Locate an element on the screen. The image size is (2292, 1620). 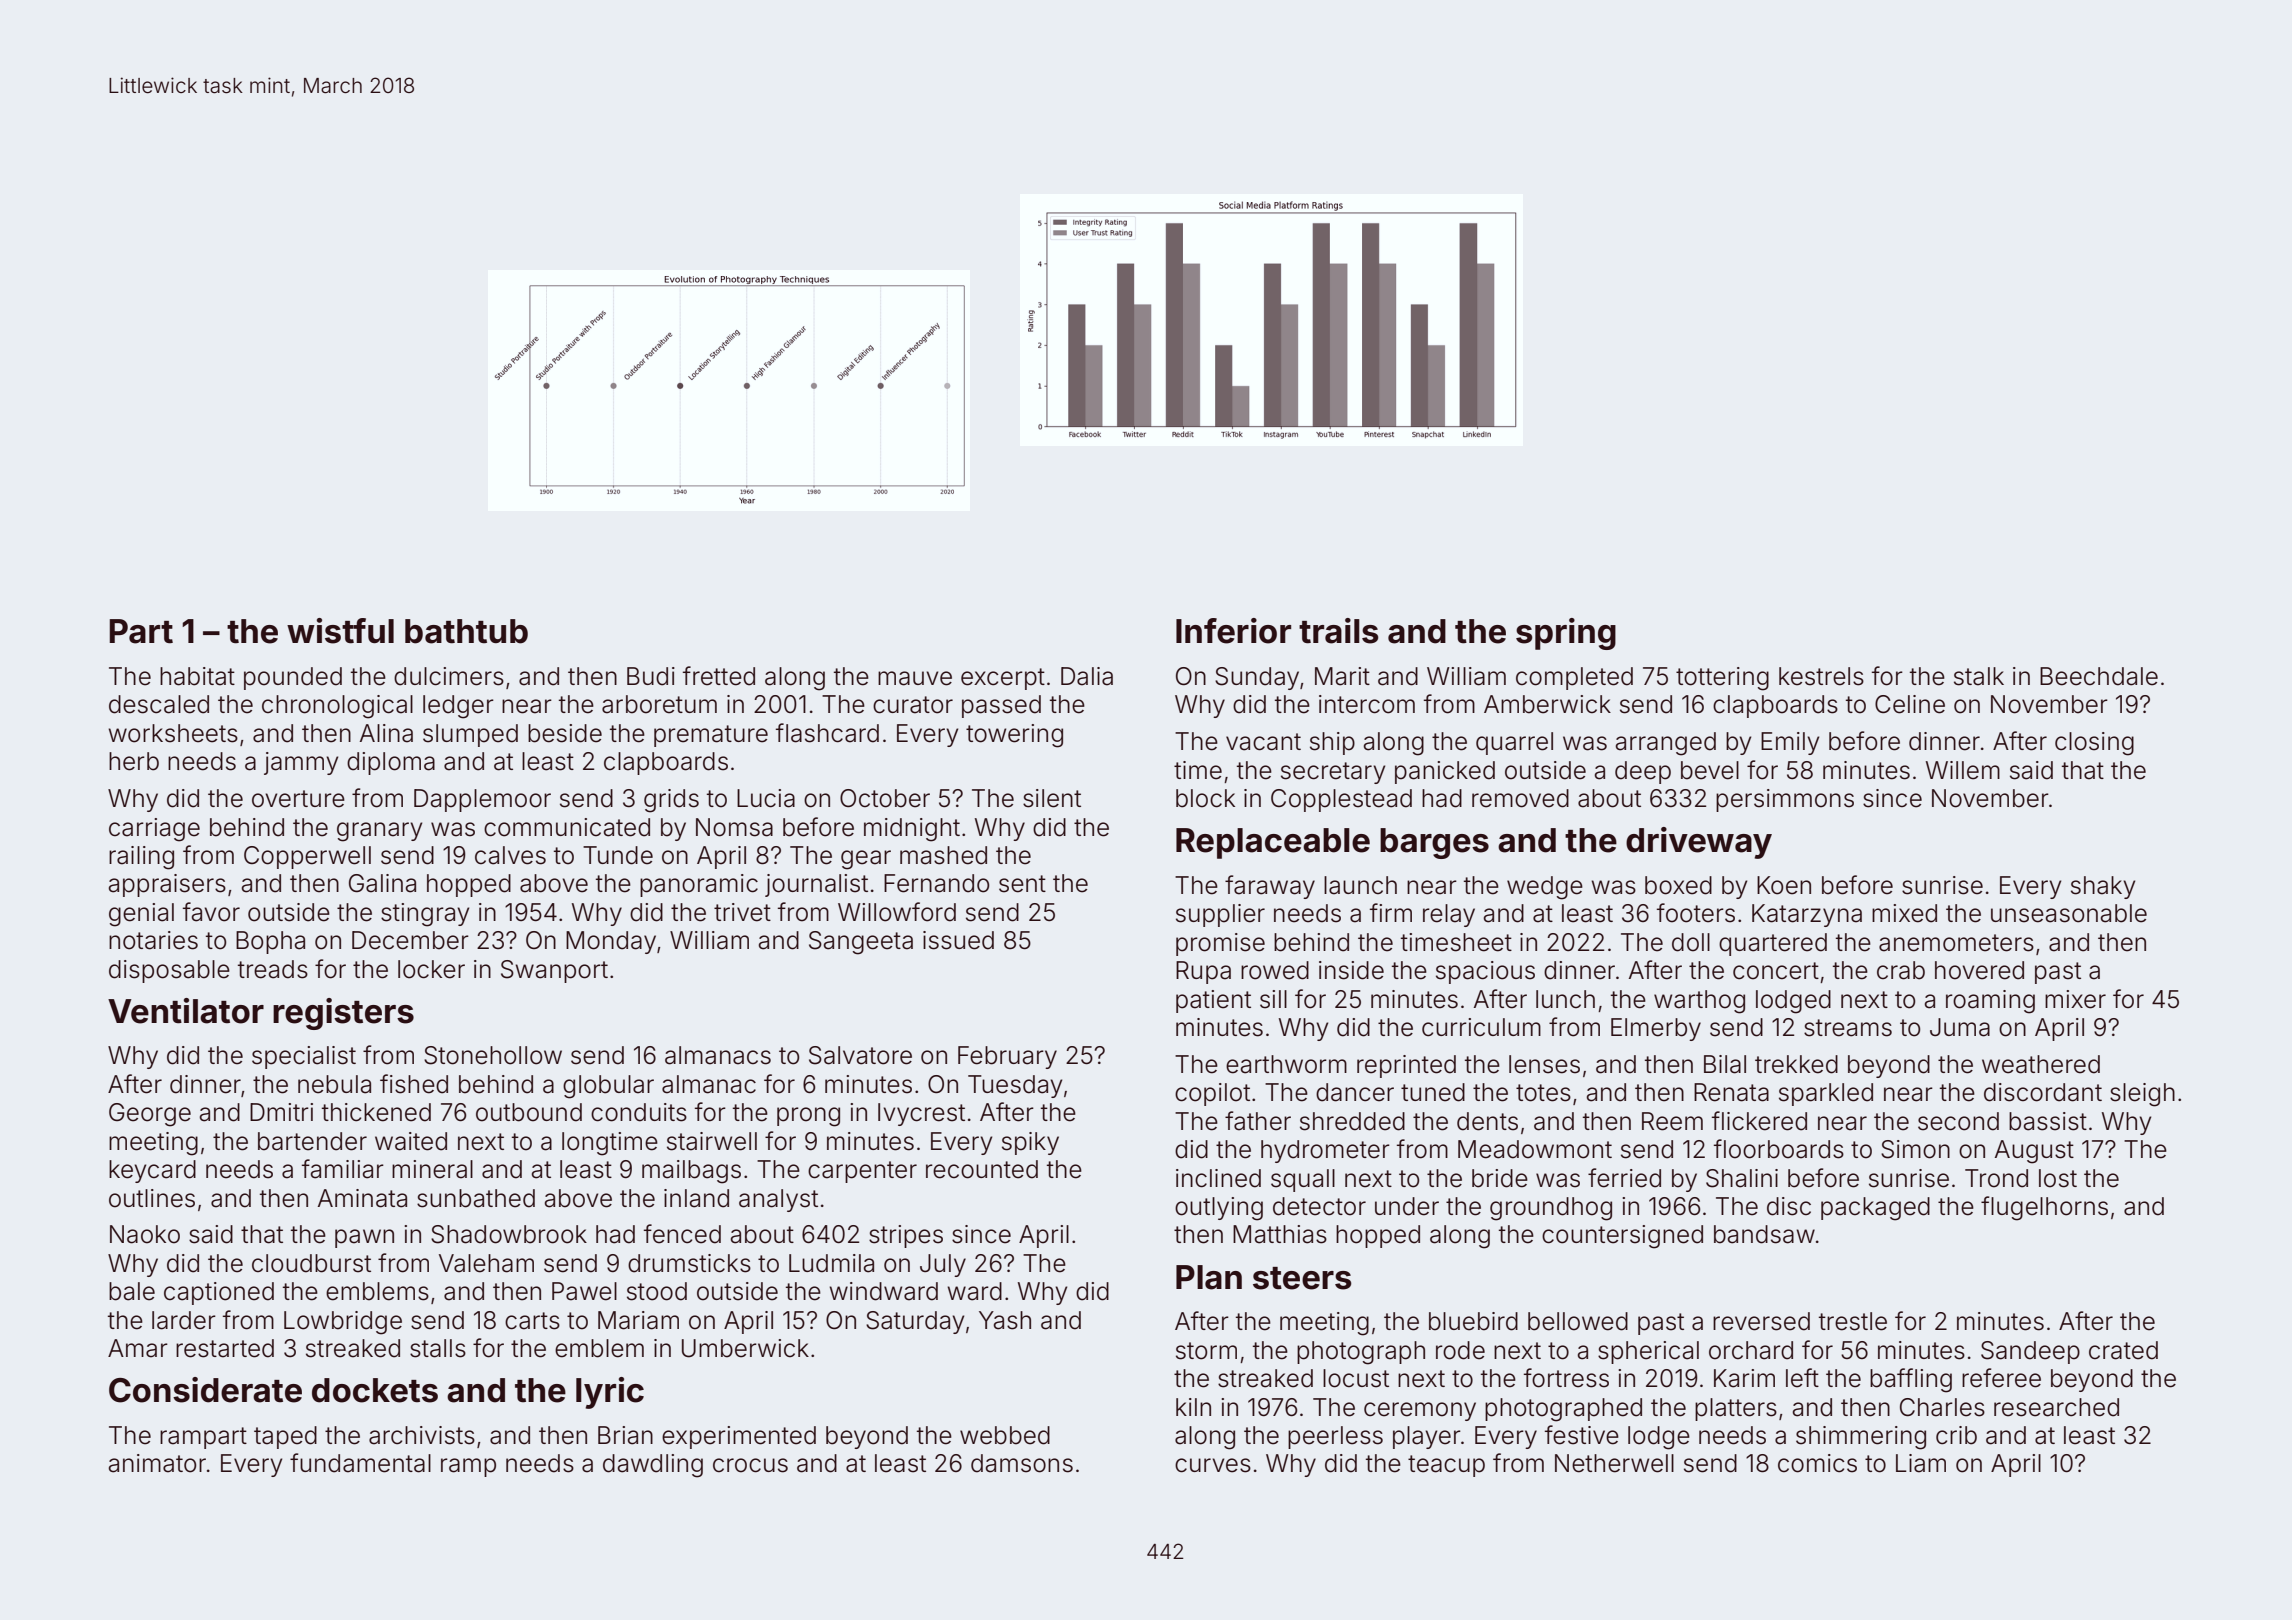
Inferior is located at coordinates (1233, 631).
